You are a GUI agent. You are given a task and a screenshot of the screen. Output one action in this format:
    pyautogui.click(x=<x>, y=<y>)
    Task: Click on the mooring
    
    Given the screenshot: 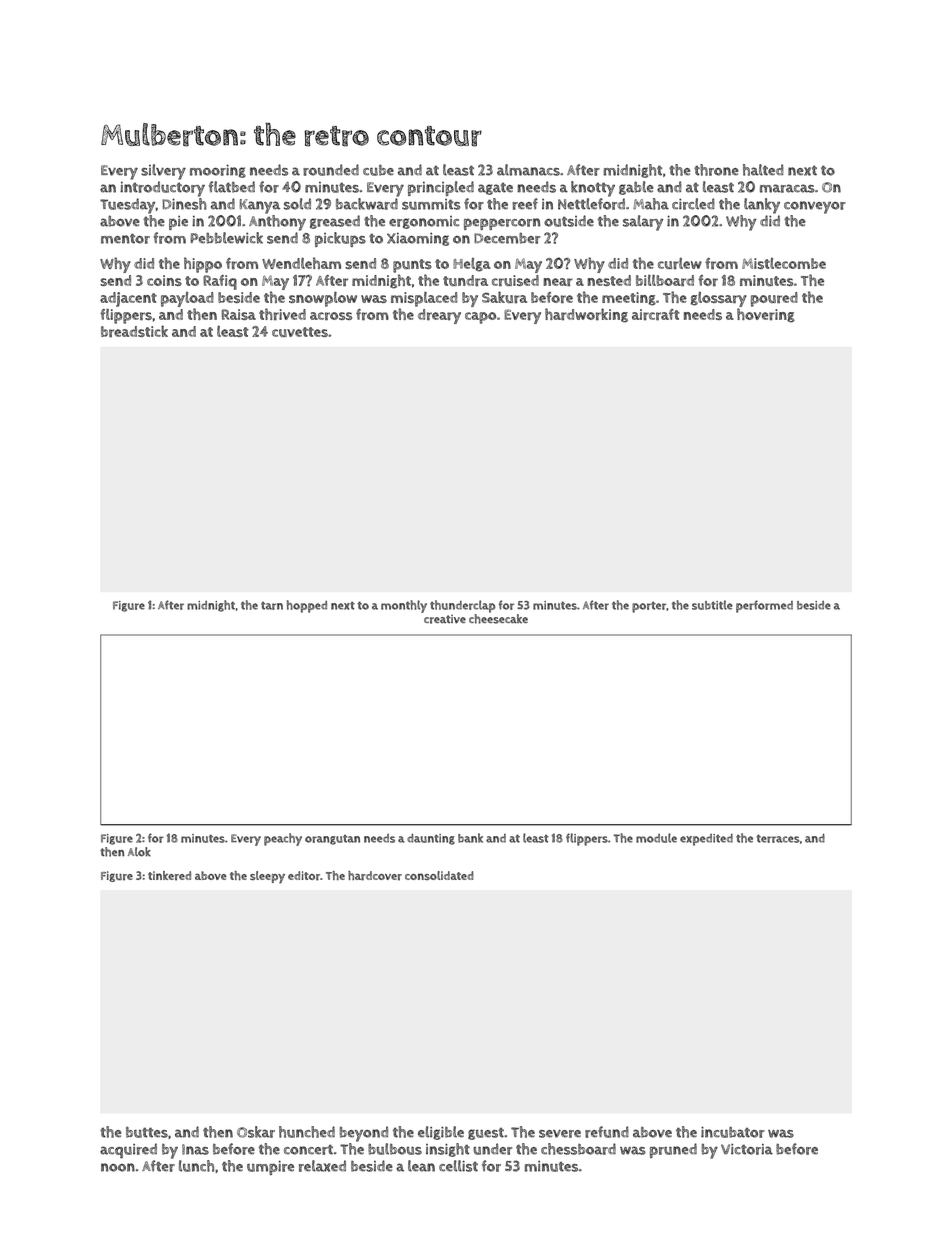 What is the action you would take?
    pyautogui.click(x=218, y=171)
